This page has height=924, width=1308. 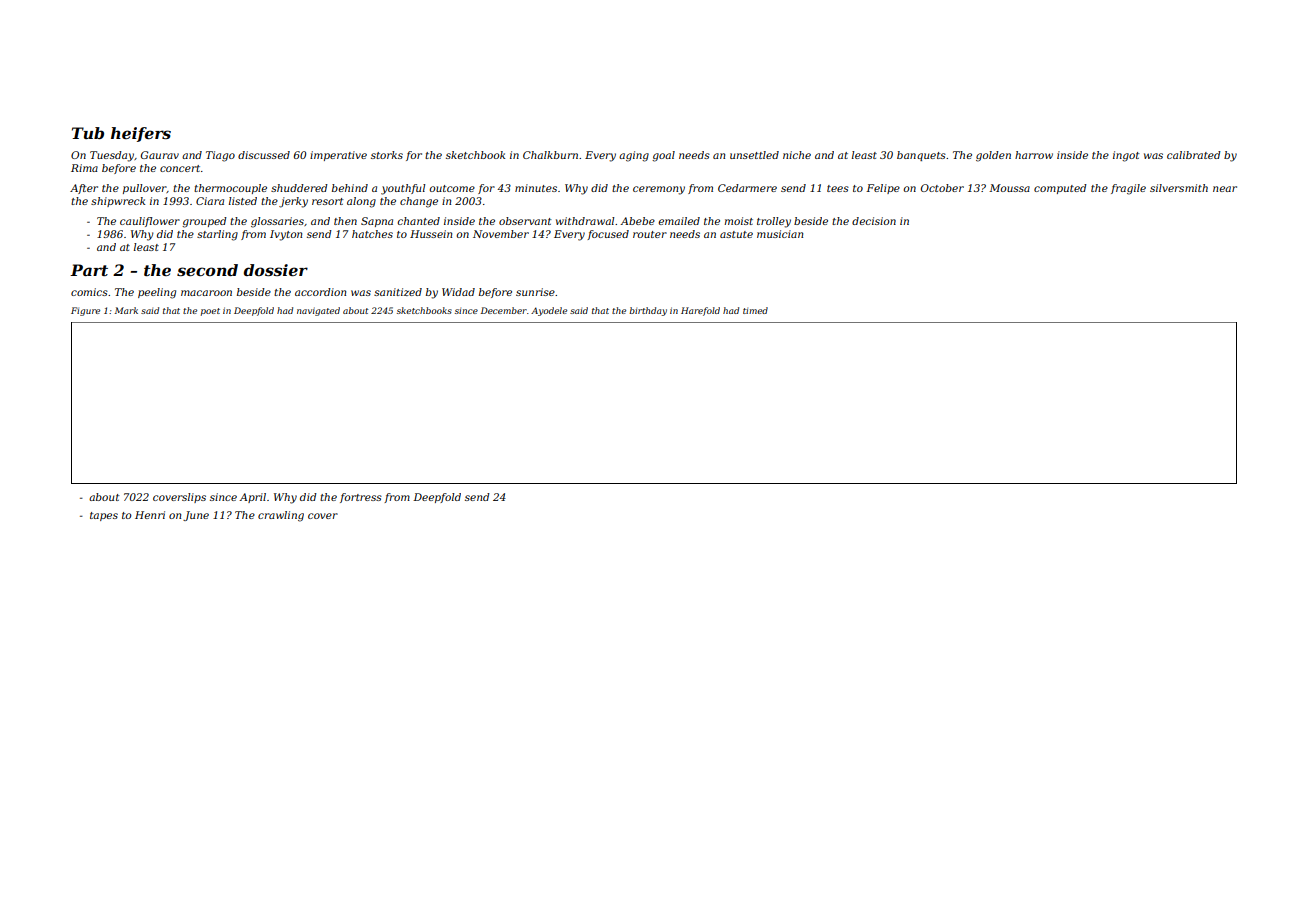 What do you see at coordinates (755, 310) in the page?
I see `timed` at bounding box center [755, 310].
